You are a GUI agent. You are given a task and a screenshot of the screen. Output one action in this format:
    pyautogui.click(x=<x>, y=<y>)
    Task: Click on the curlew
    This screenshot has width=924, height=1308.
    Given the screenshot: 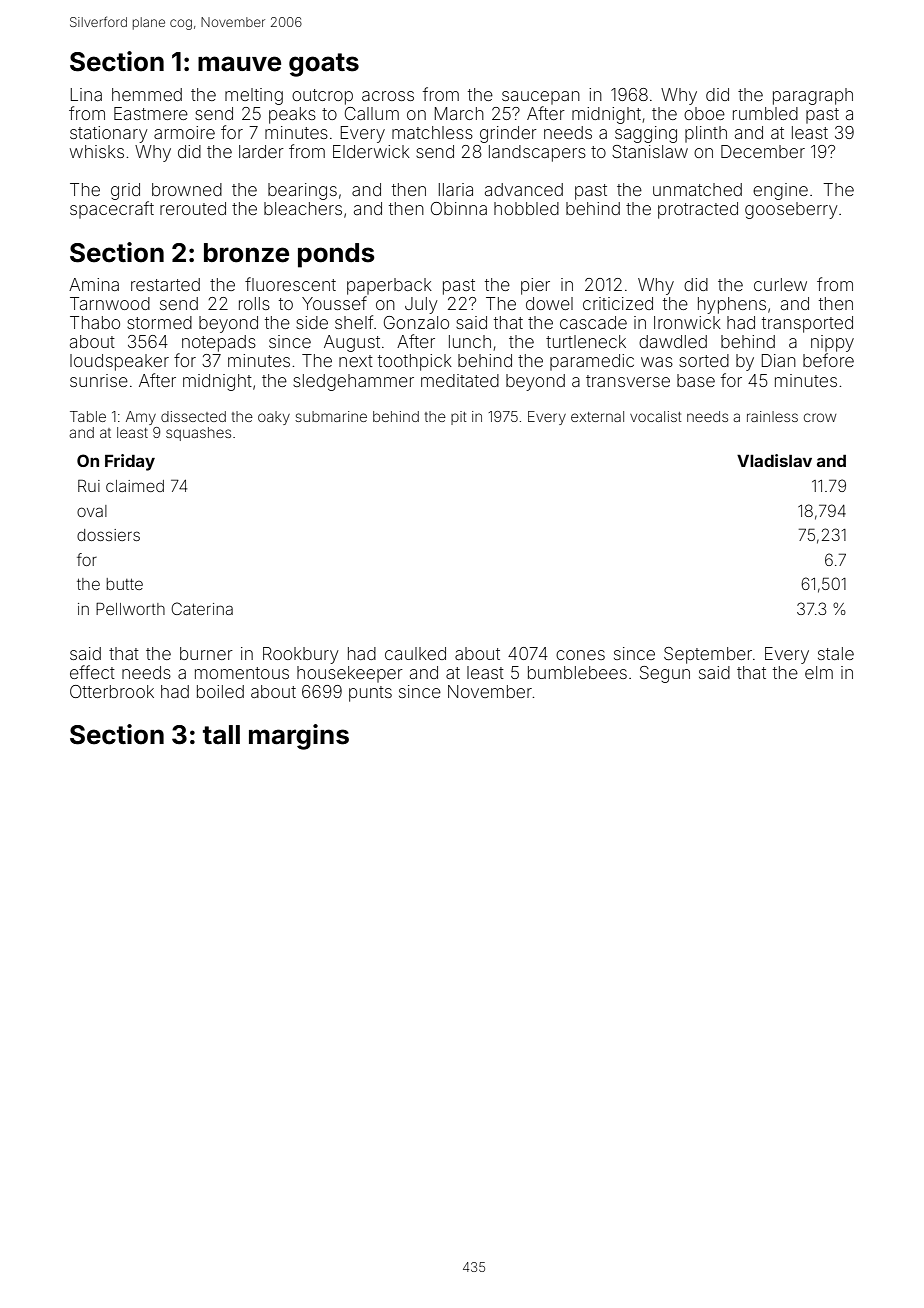 What is the action you would take?
    pyautogui.click(x=780, y=284)
